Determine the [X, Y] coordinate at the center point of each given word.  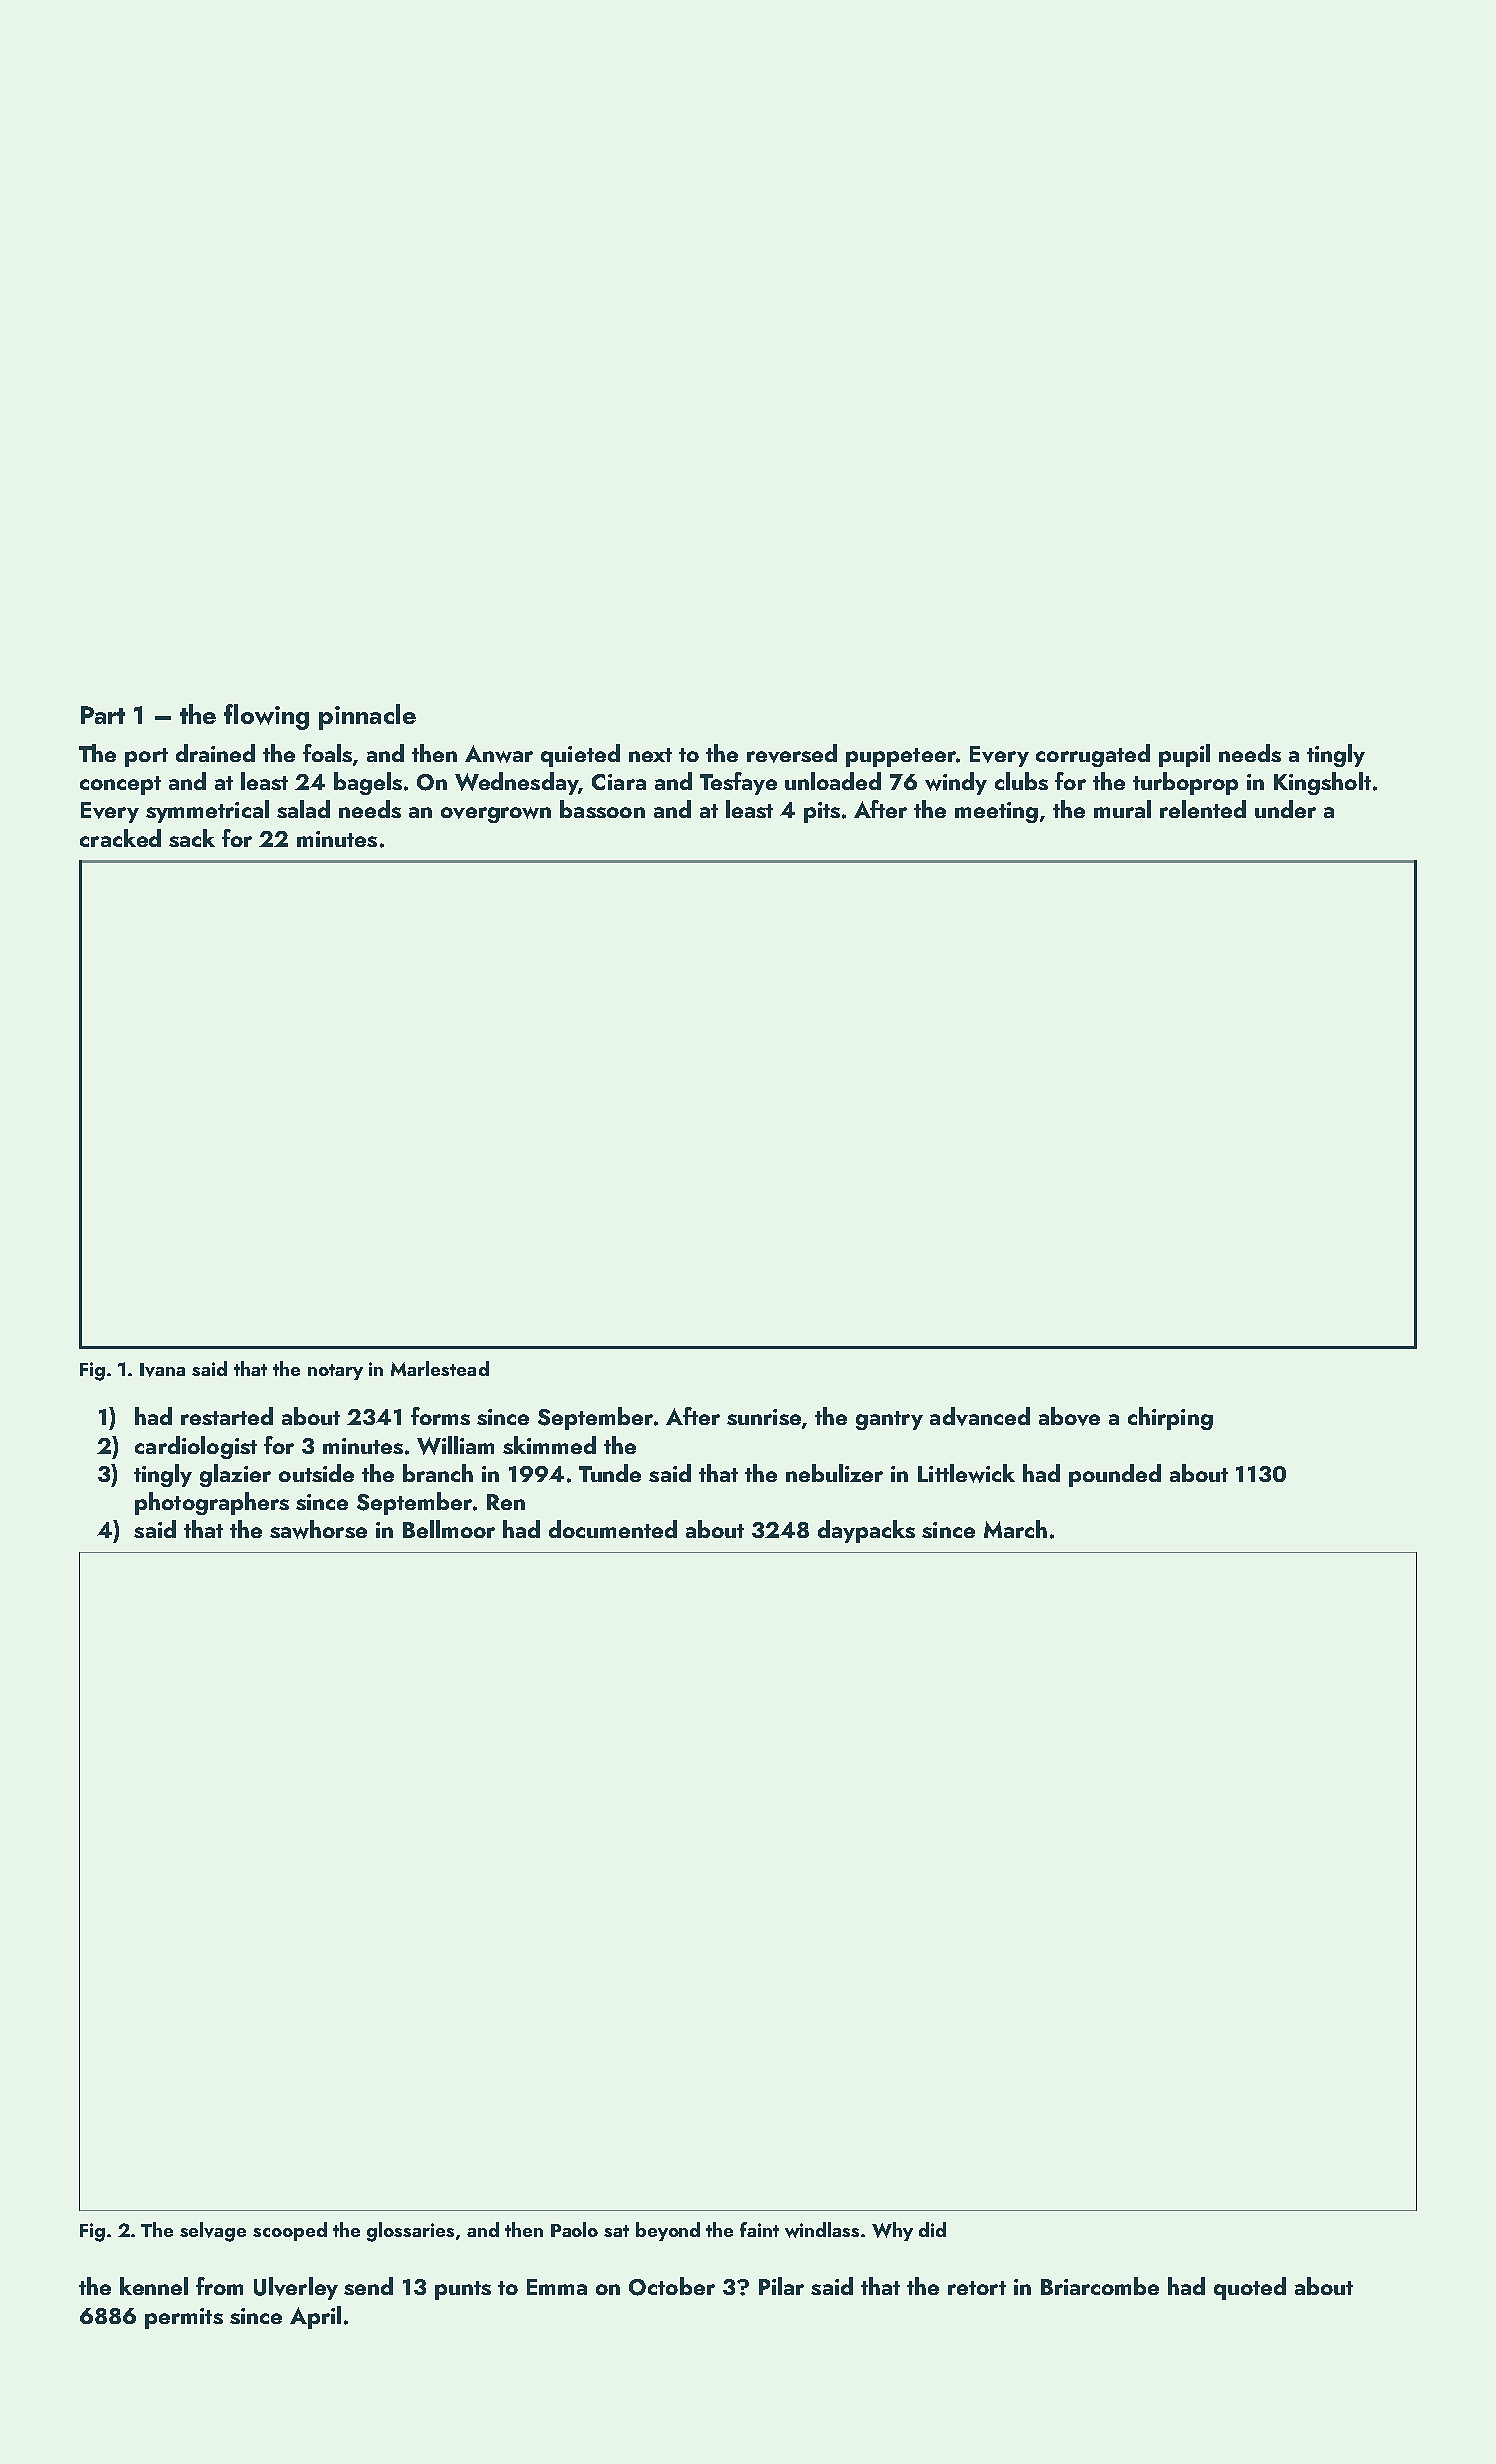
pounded [1115, 1475]
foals [327, 753]
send [368, 2286]
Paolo [574, 2229]
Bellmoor [449, 1529]
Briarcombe [1100, 2286]
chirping [1170, 1418]
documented [613, 1529]
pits [822, 812]
